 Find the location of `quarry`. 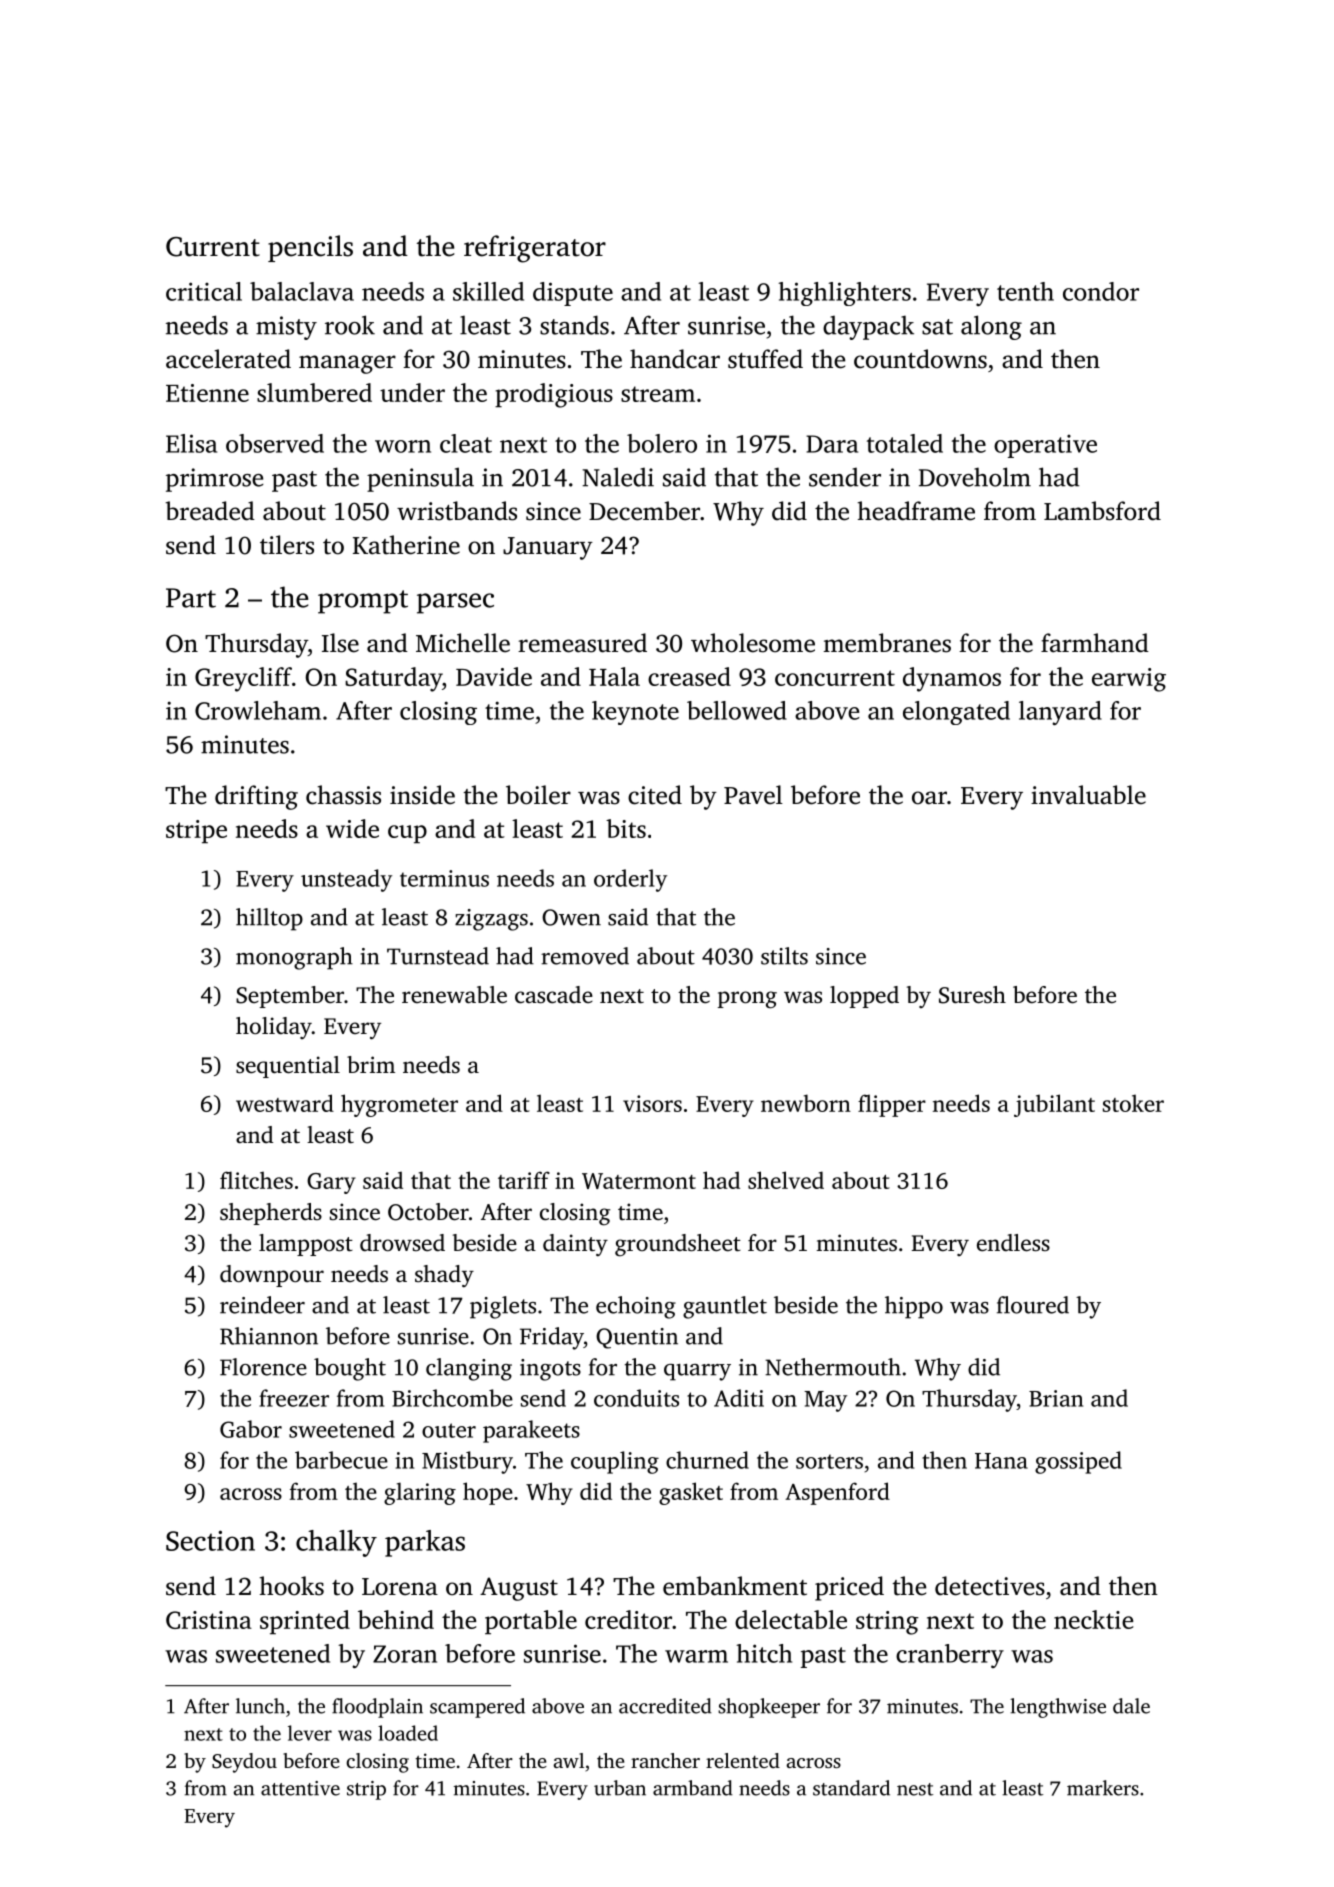

quarry is located at coordinates (697, 1372).
